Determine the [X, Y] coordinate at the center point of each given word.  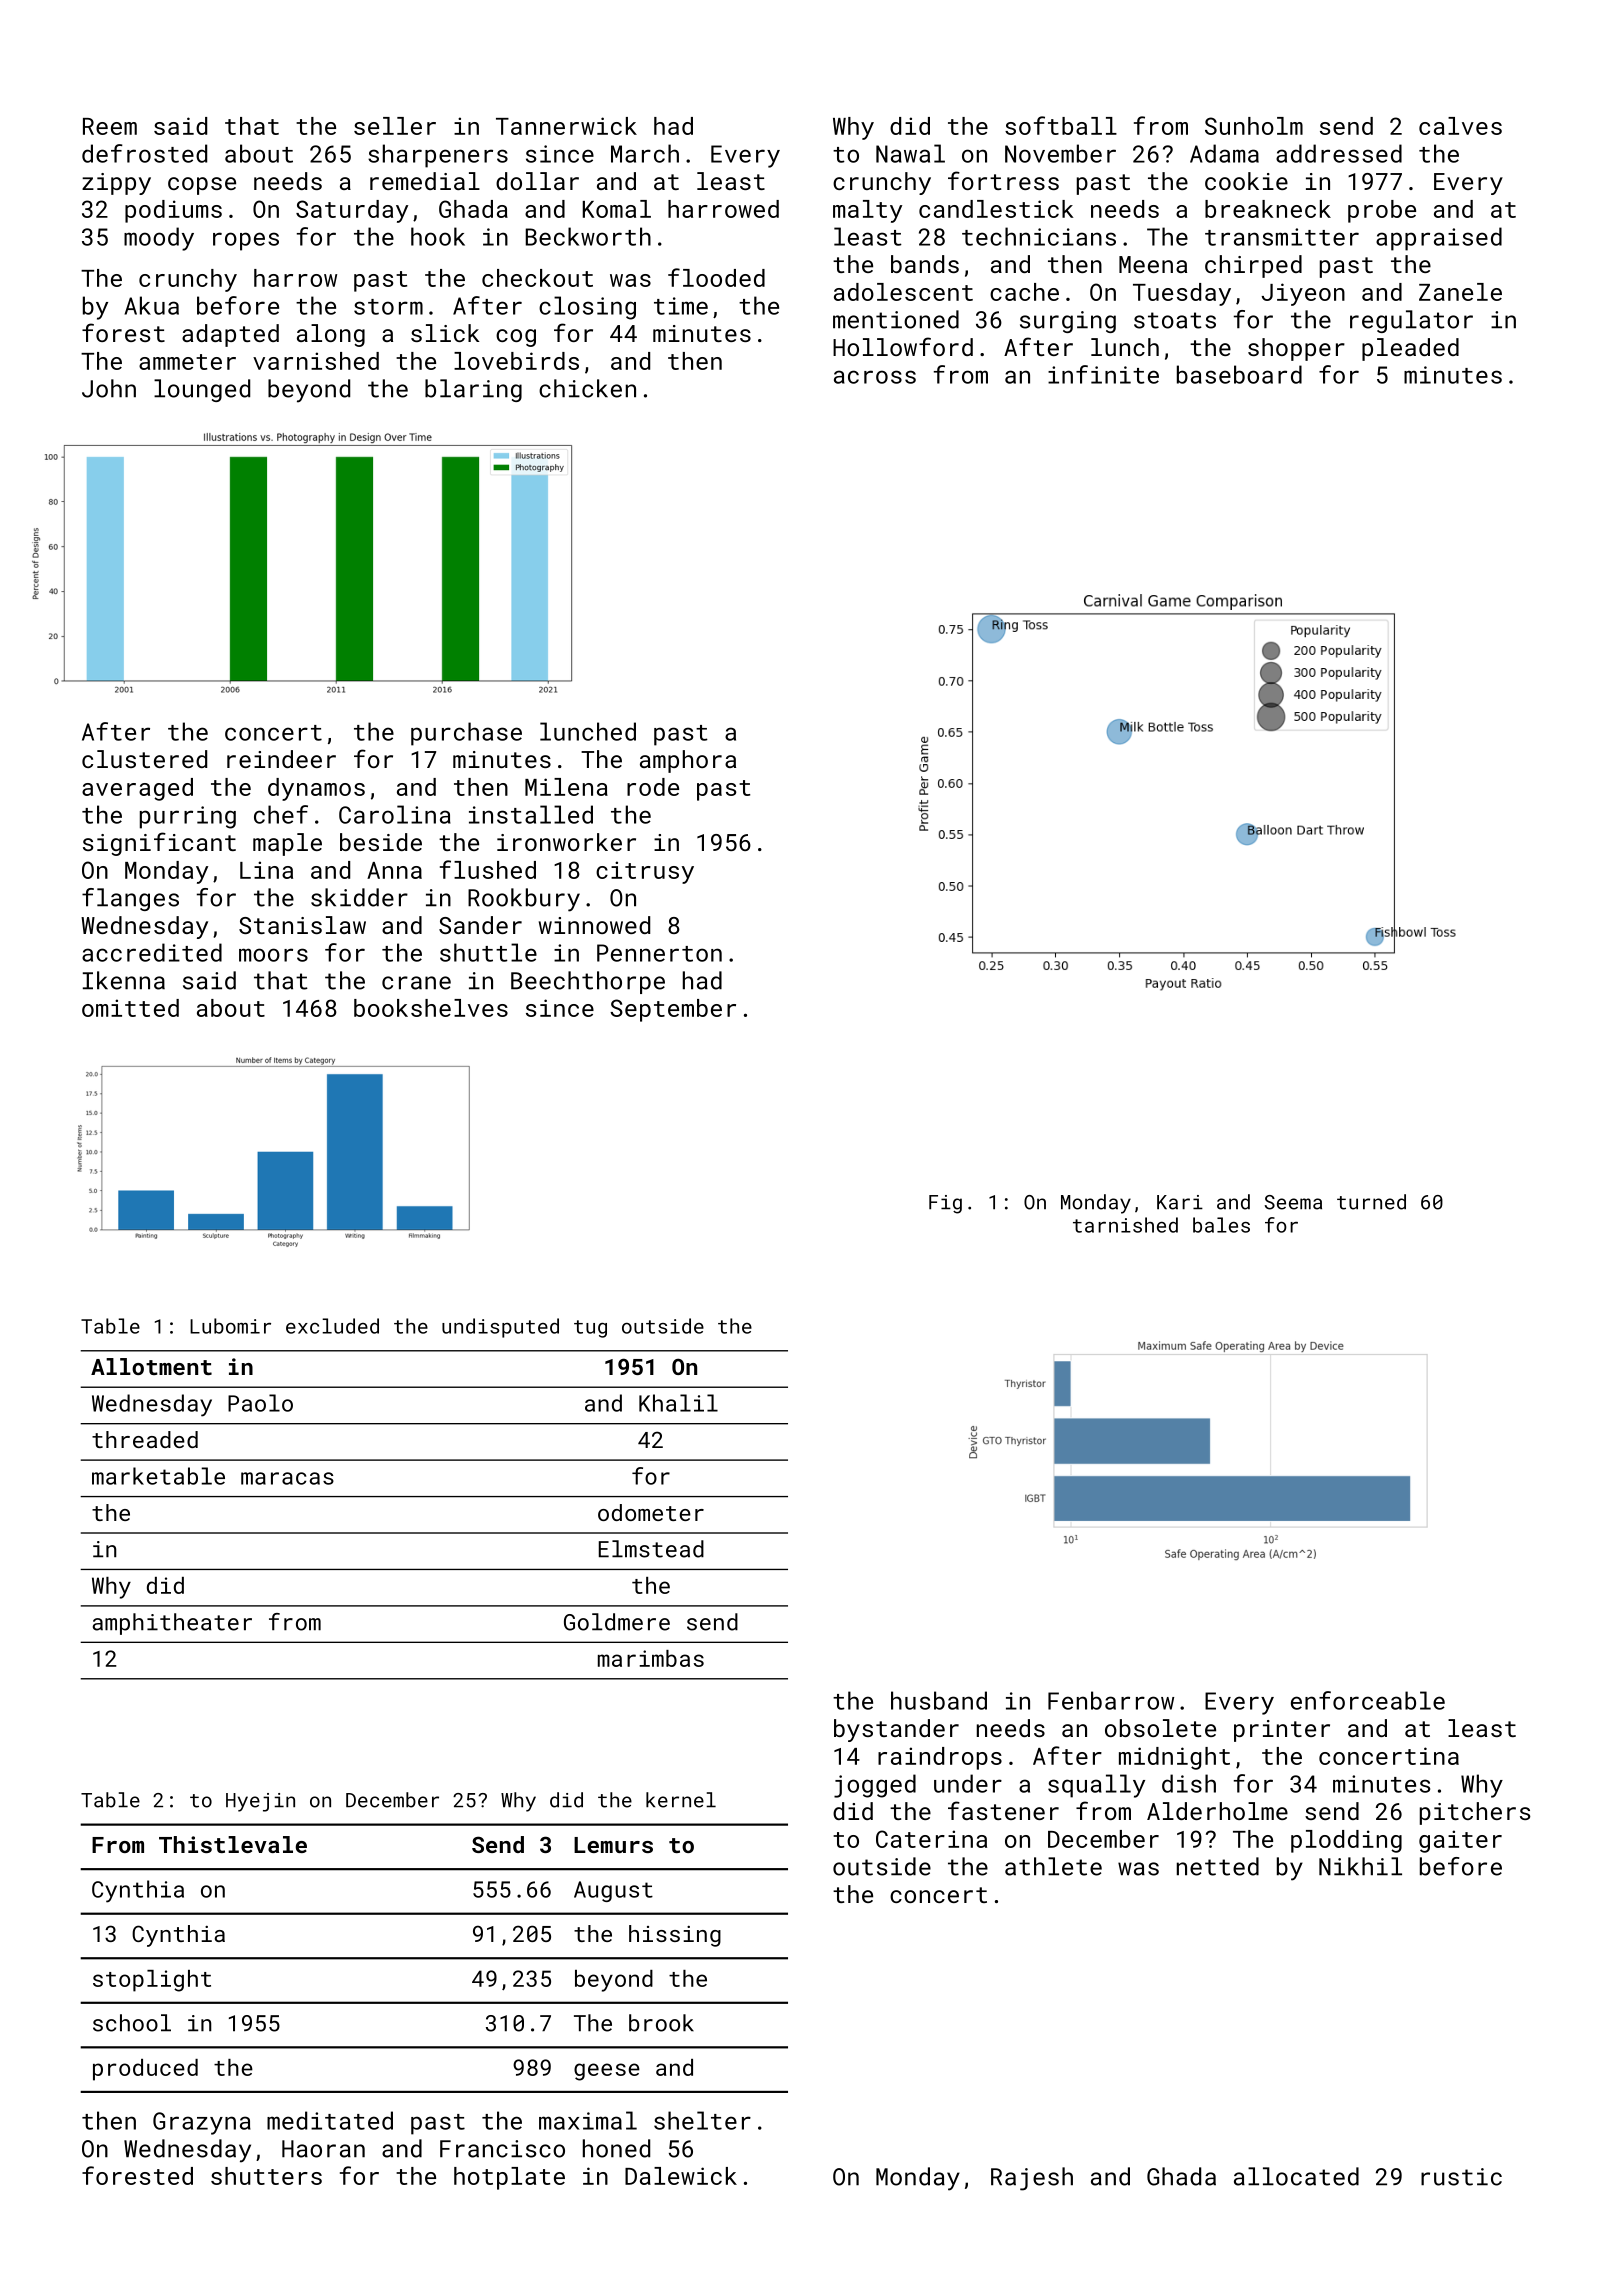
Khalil [678, 1403]
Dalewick [681, 2176]
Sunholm [1254, 126]
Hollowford [903, 346]
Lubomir [230, 1326]
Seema [1293, 1202]
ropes [246, 241]
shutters [266, 2176]
